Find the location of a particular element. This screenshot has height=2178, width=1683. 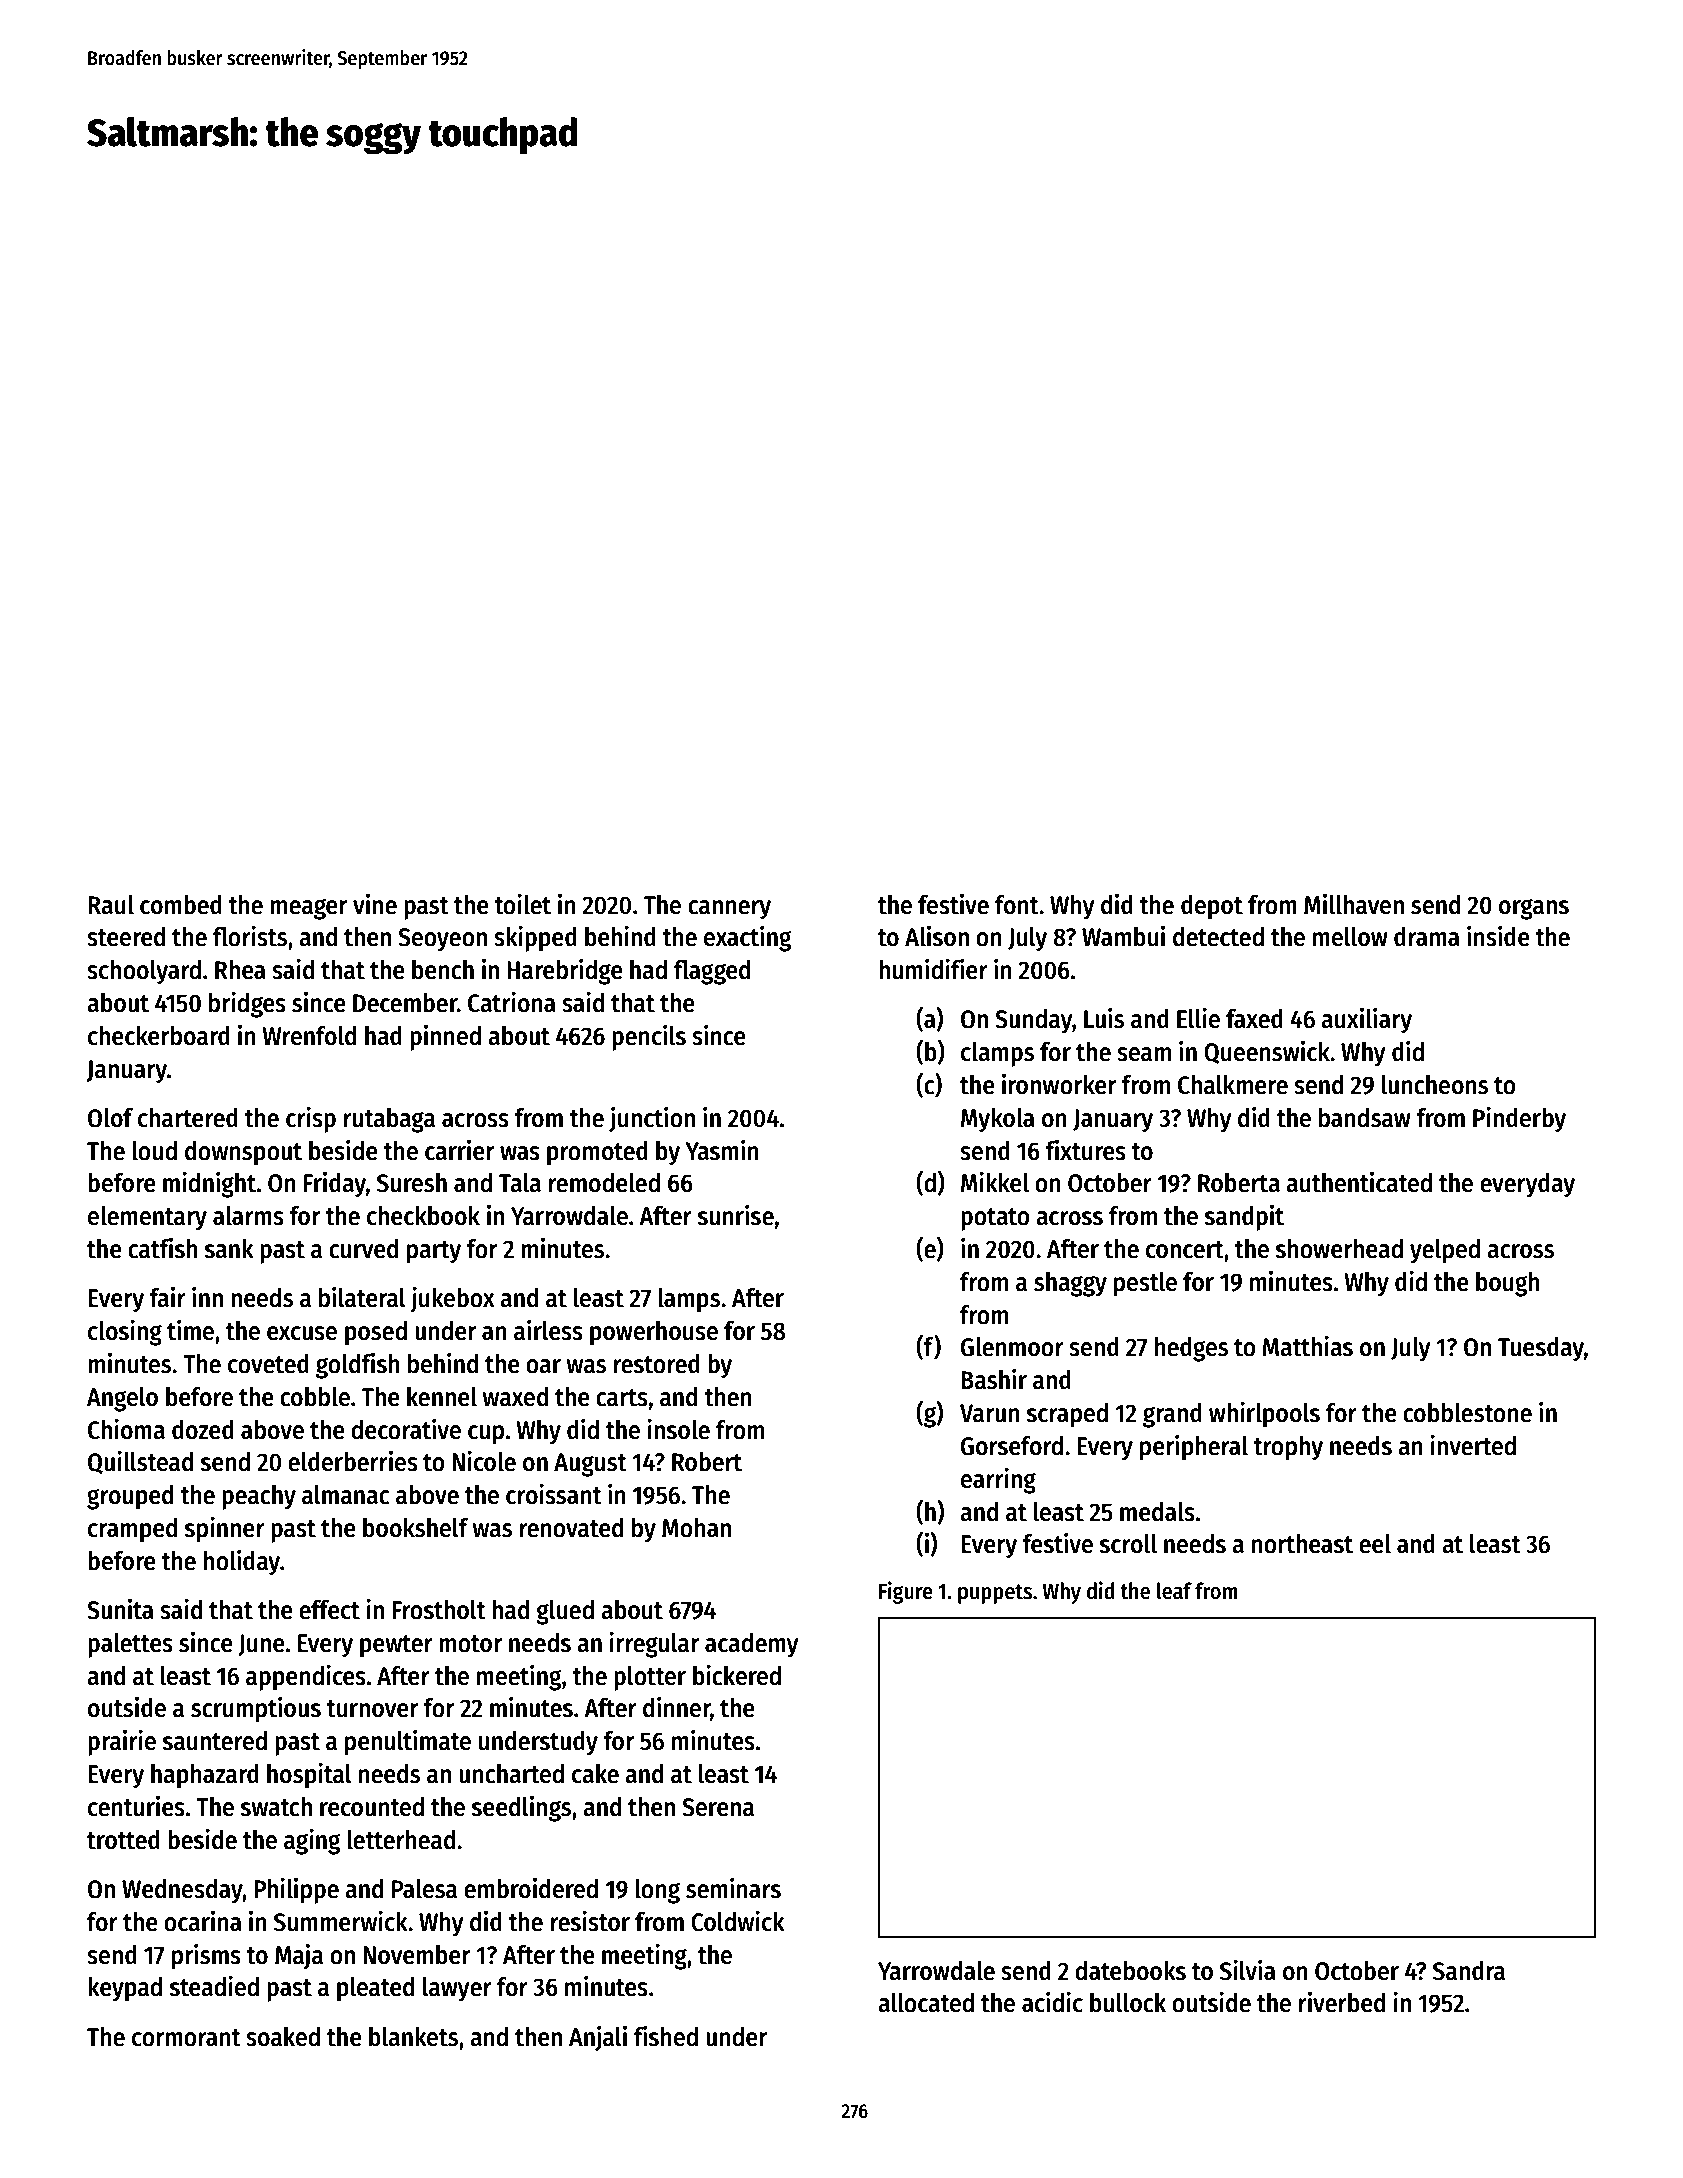

Millhaven is located at coordinates (1354, 904).
